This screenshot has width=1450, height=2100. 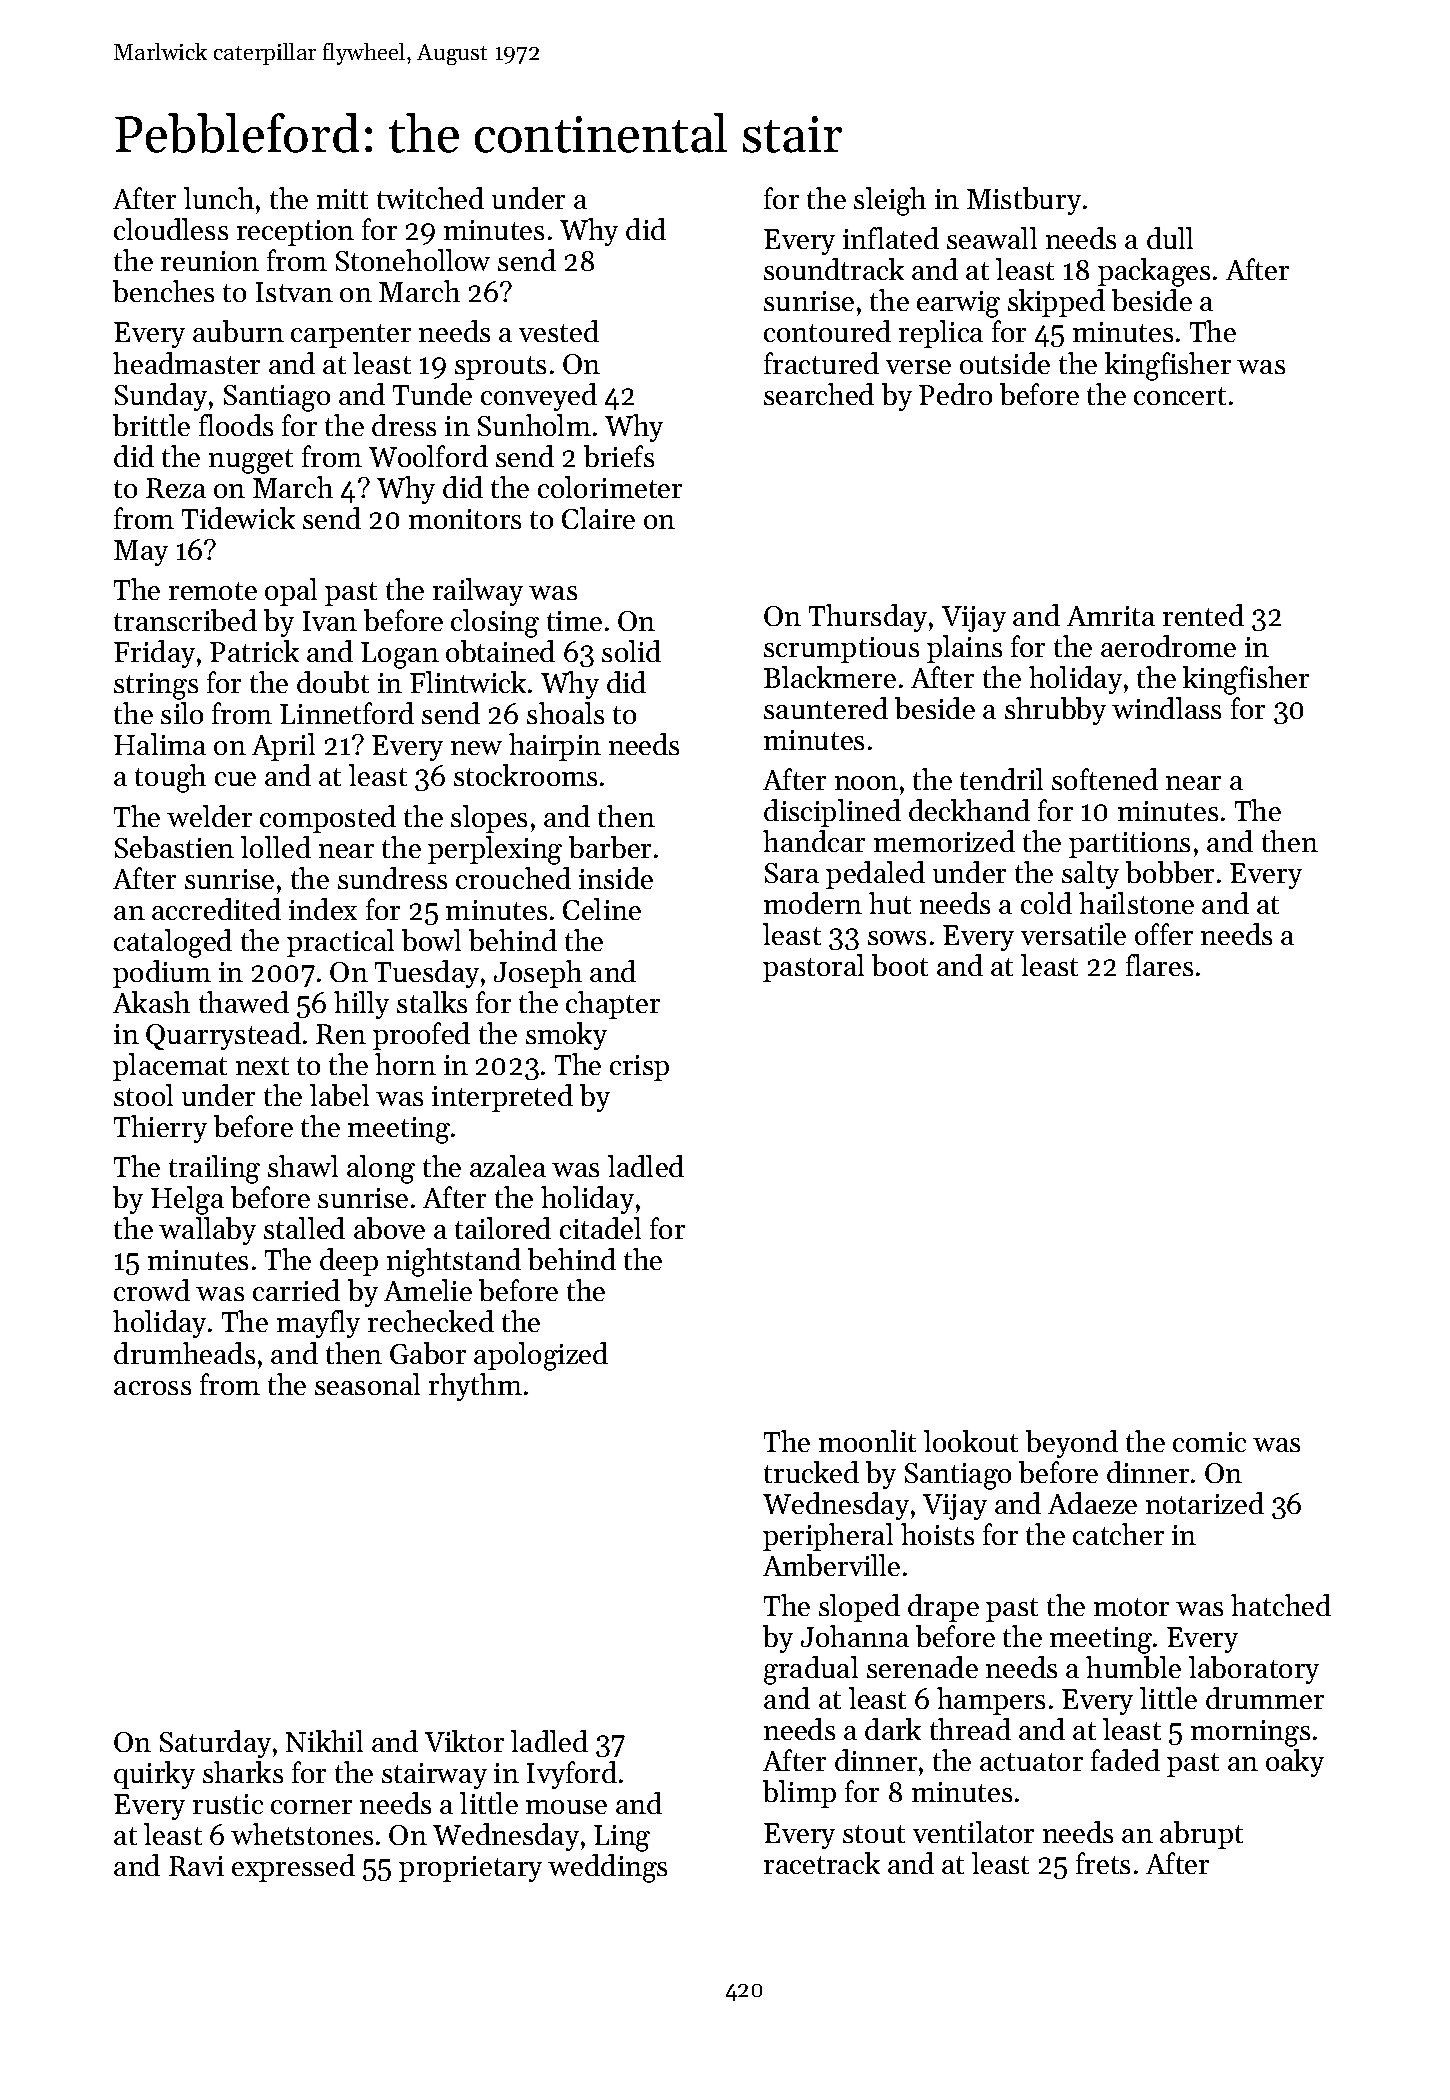 What do you see at coordinates (1201, 1835) in the screenshot?
I see `abrupt` at bounding box center [1201, 1835].
